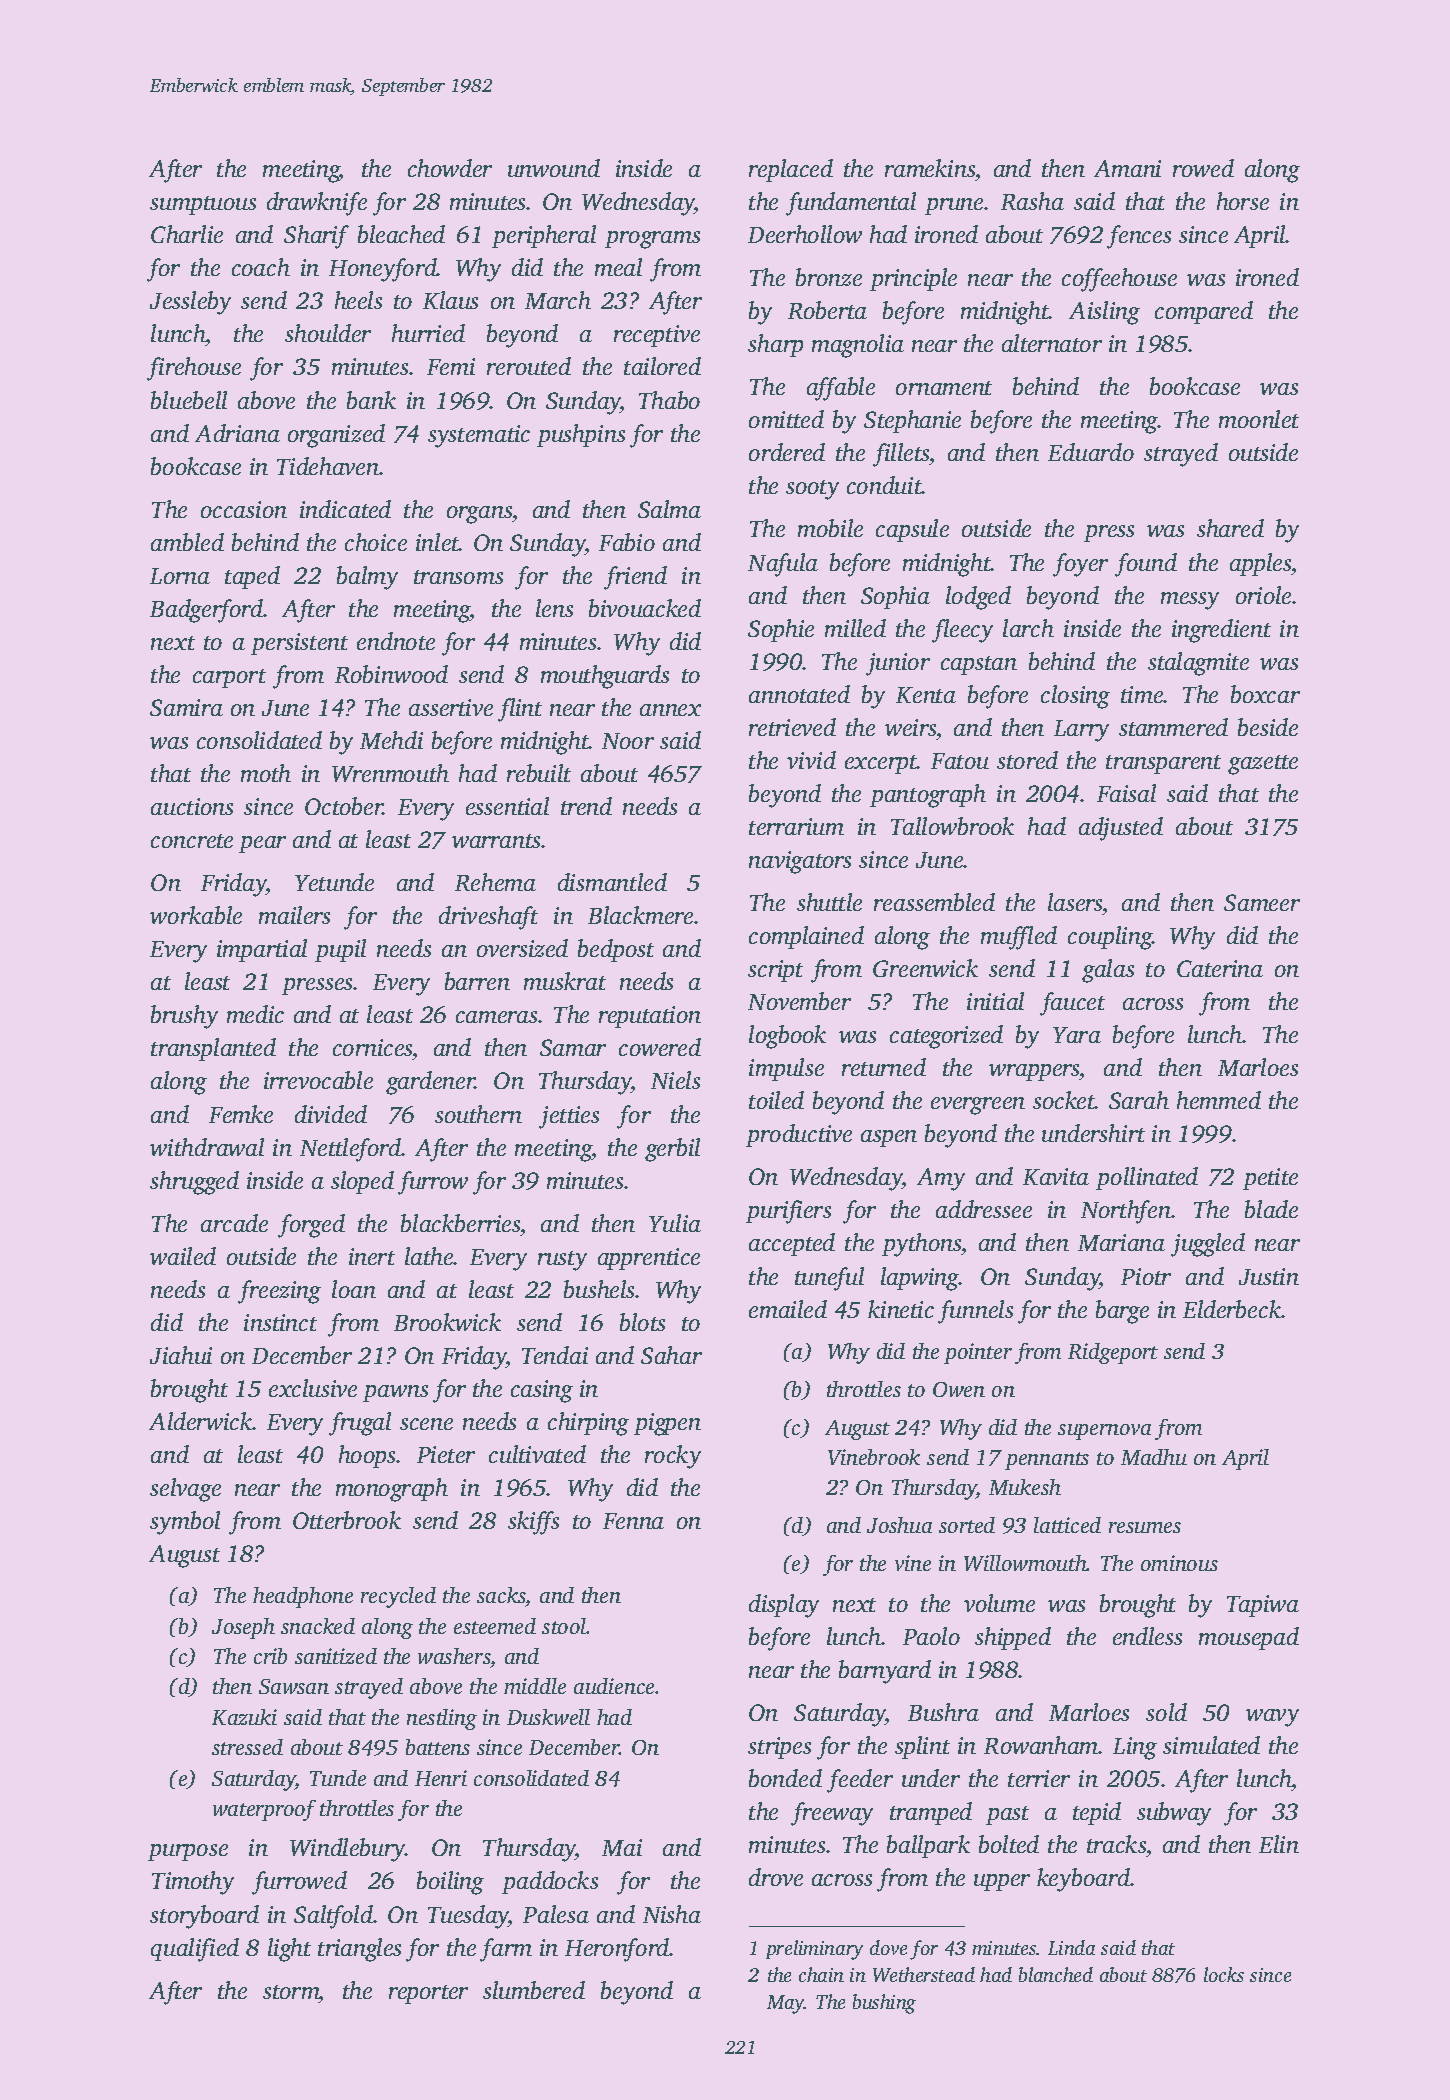  I want to click on chowder, so click(450, 168).
